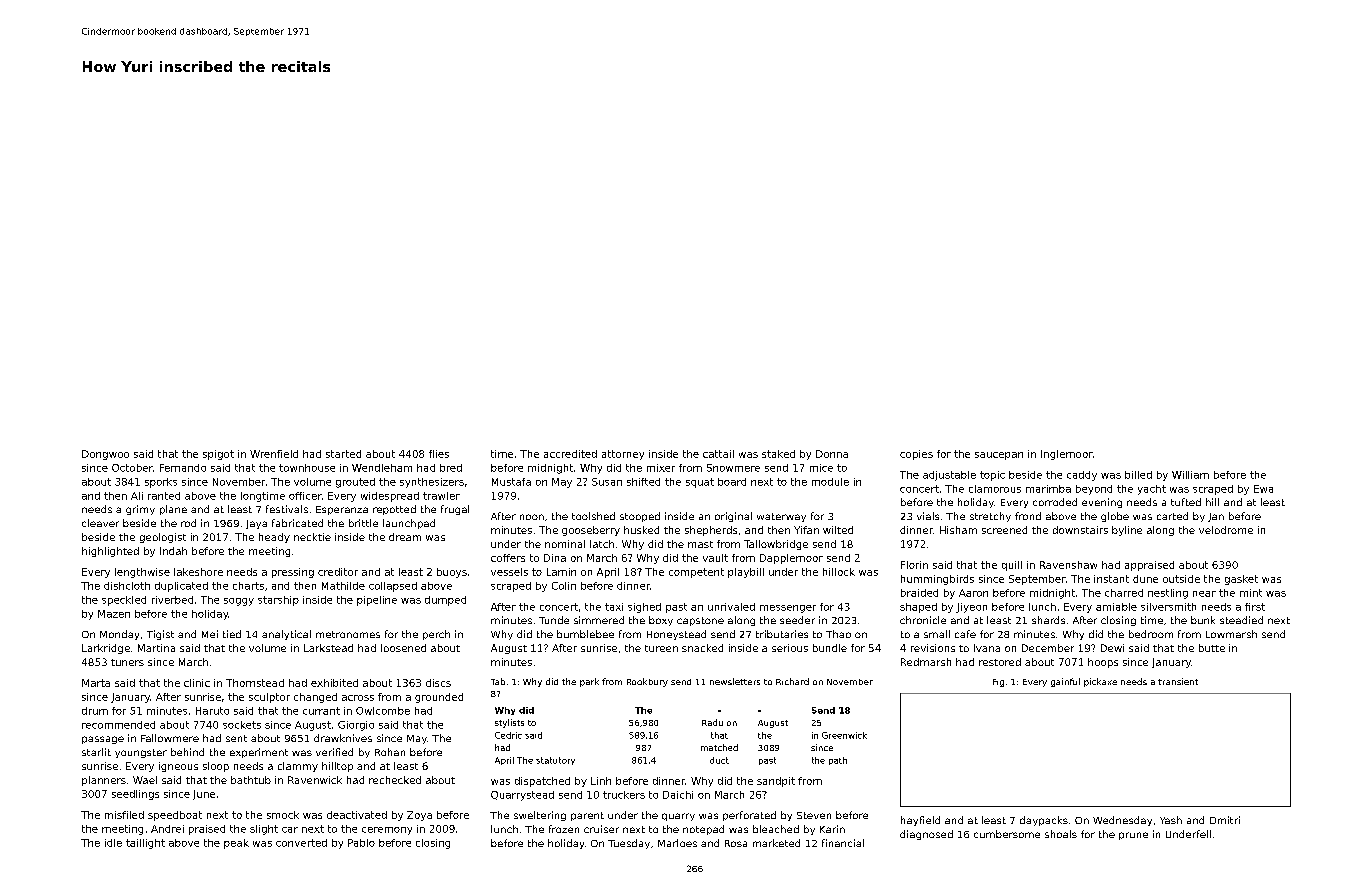 The image size is (1372, 887). Describe the element at coordinates (1100, 682) in the page. I see `pickaxe` at that location.
